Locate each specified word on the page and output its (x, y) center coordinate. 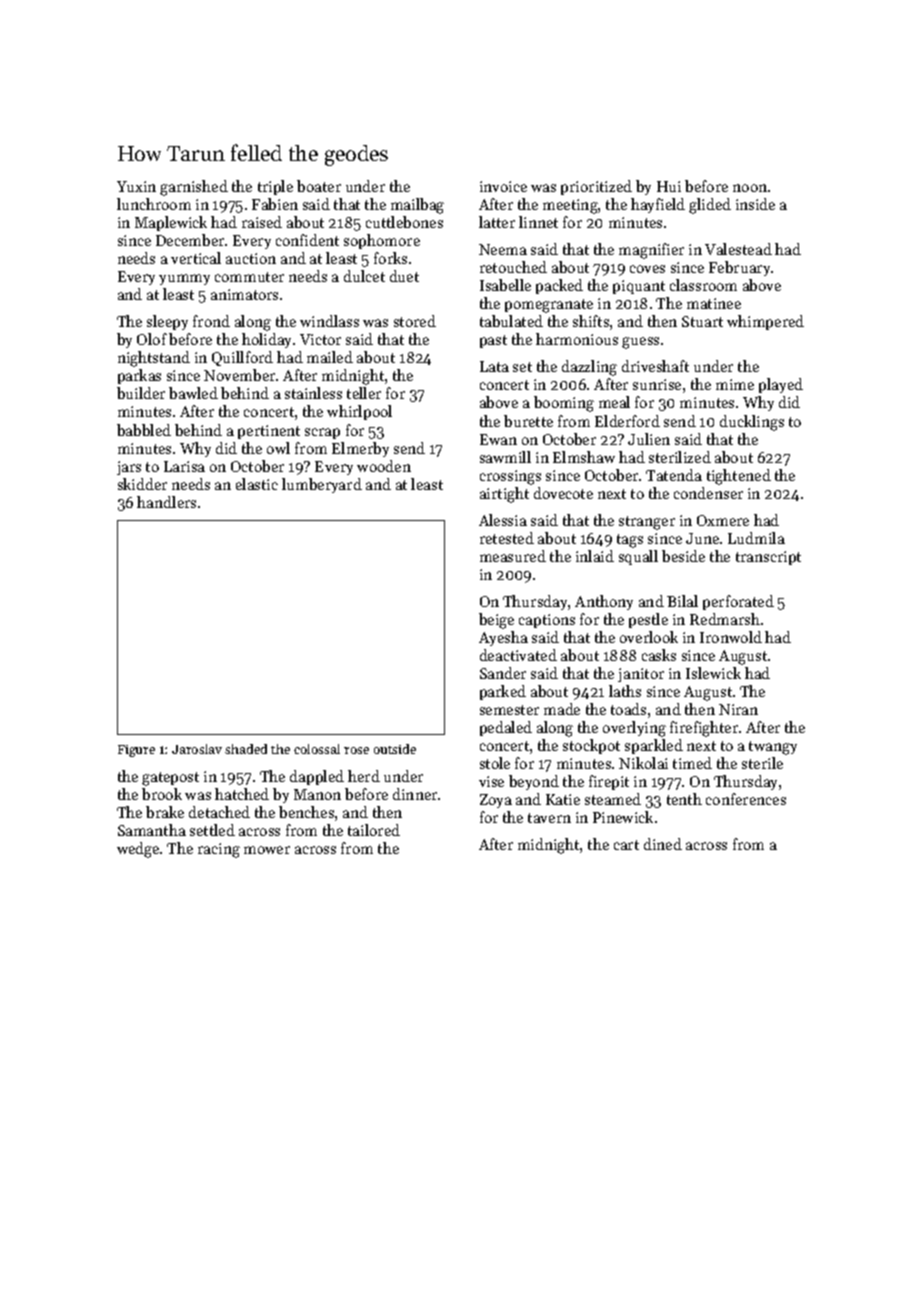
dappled (317, 777)
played (781, 385)
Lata (494, 366)
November (239, 375)
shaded (246, 749)
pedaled (506, 728)
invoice (503, 186)
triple (275, 187)
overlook (649, 637)
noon (750, 188)
